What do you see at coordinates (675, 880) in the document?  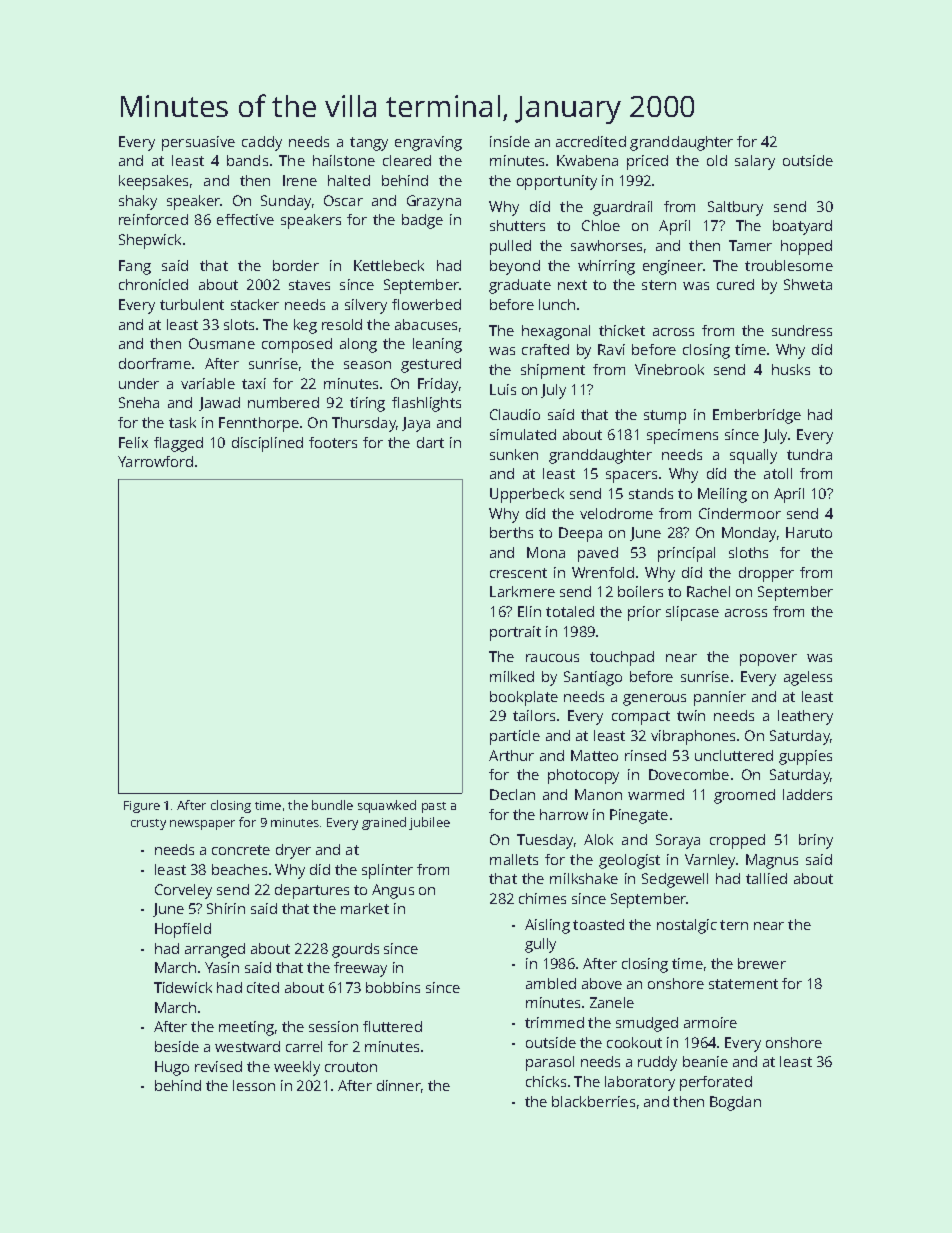 I see `Sedgewell` at bounding box center [675, 880].
